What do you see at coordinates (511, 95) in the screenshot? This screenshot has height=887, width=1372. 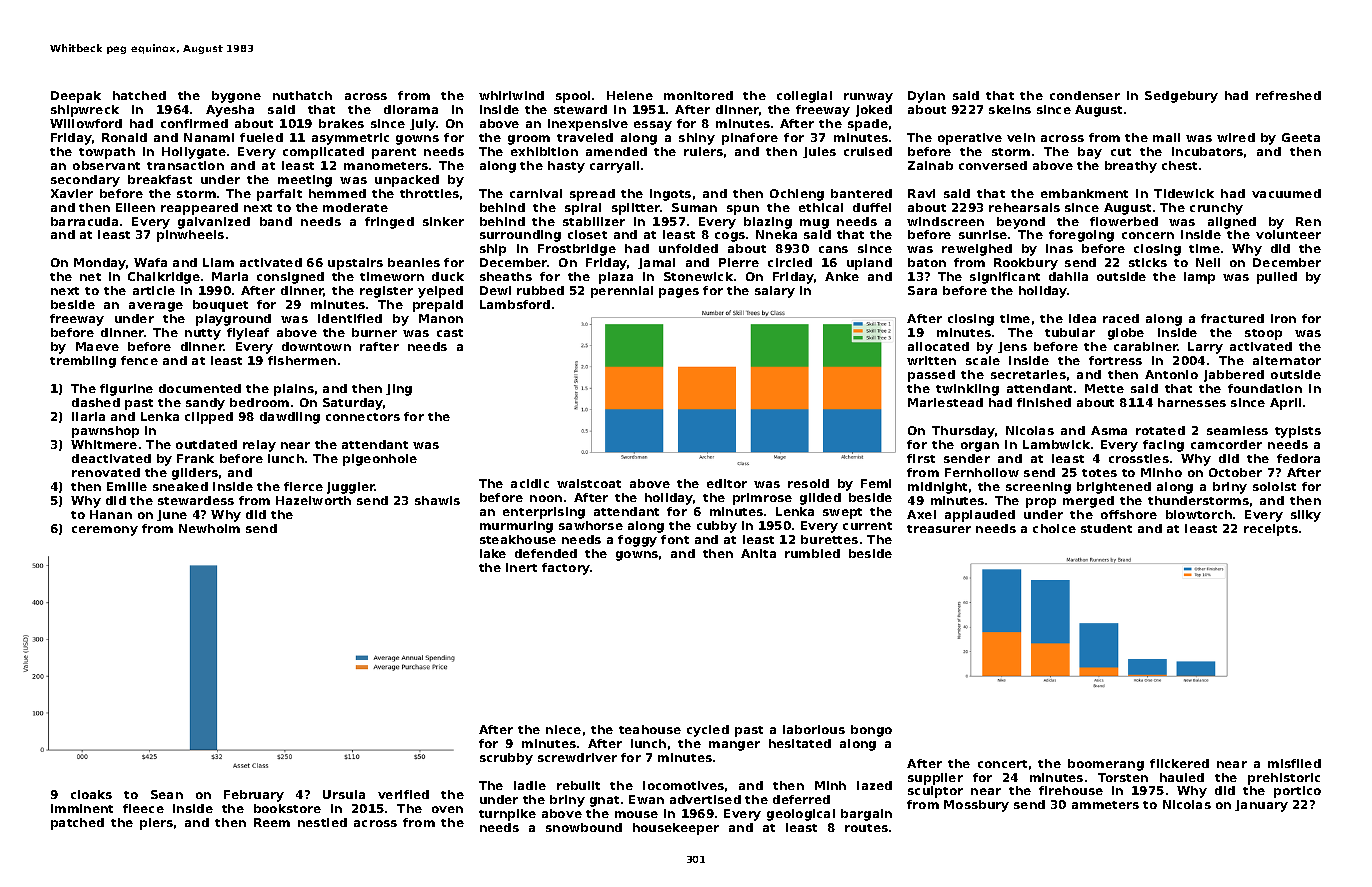 I see `whirlwind` at bounding box center [511, 95].
